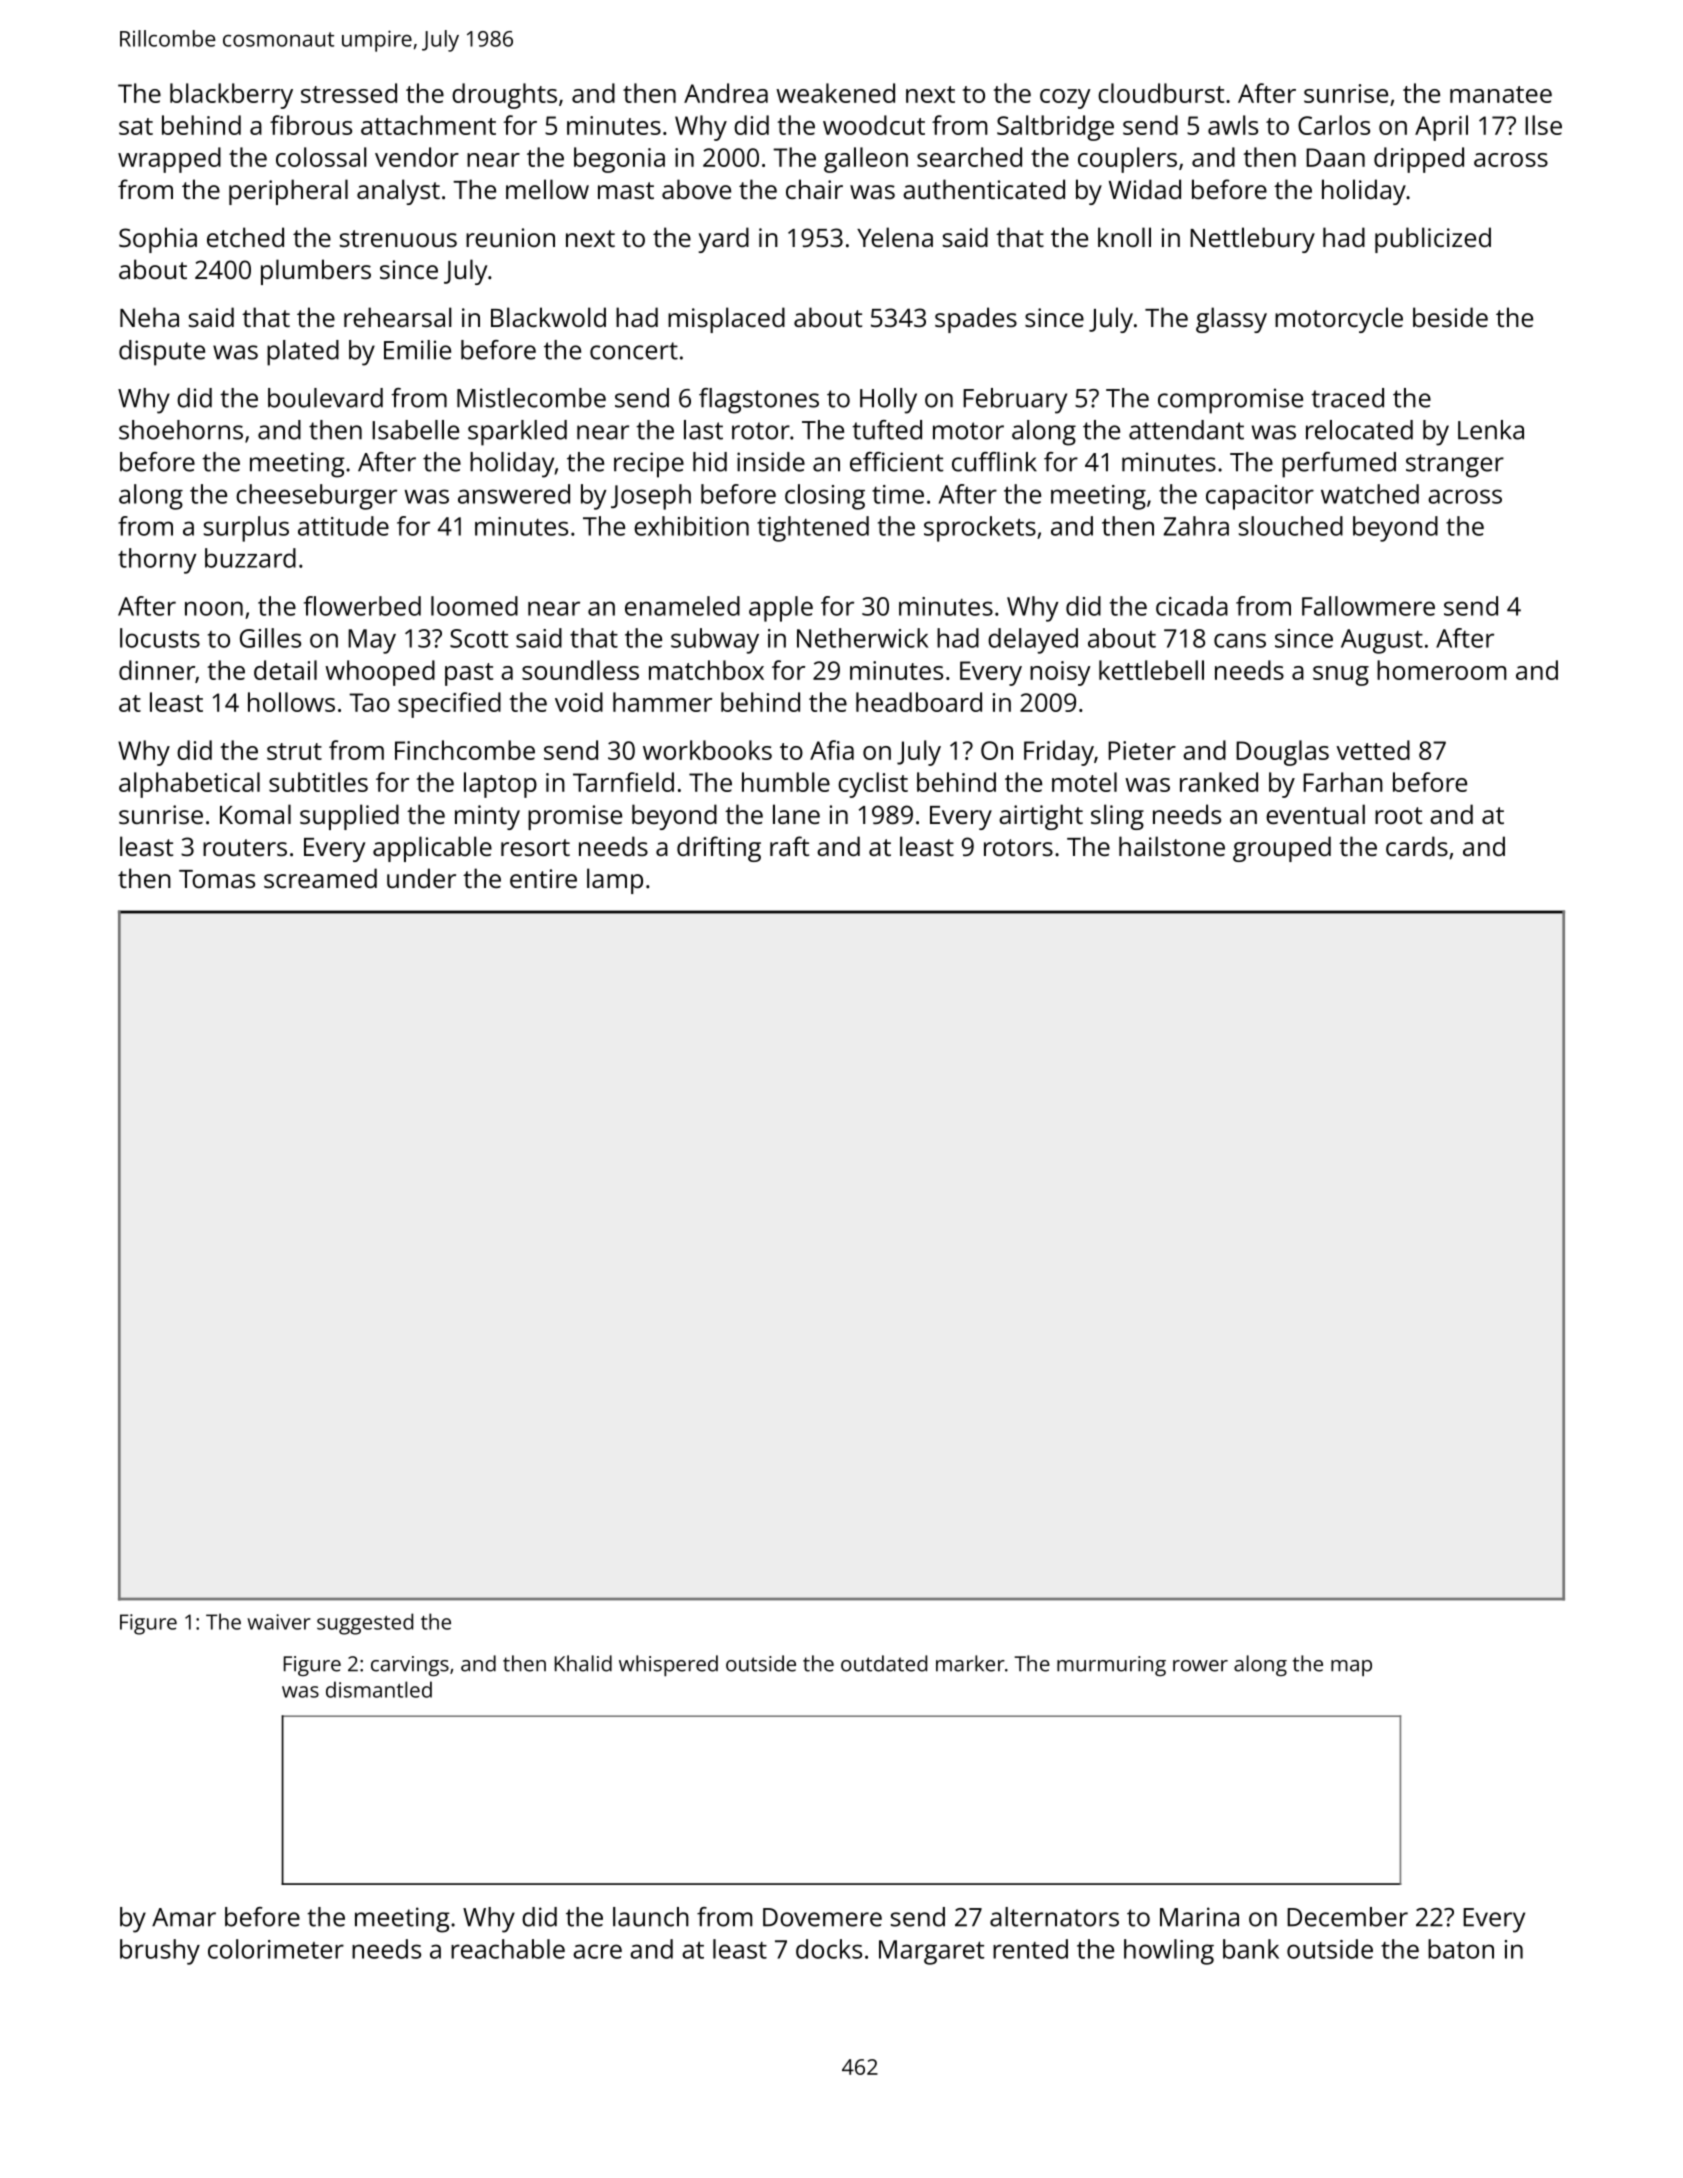  What do you see at coordinates (316, 272) in the image?
I see `plumbers` at bounding box center [316, 272].
